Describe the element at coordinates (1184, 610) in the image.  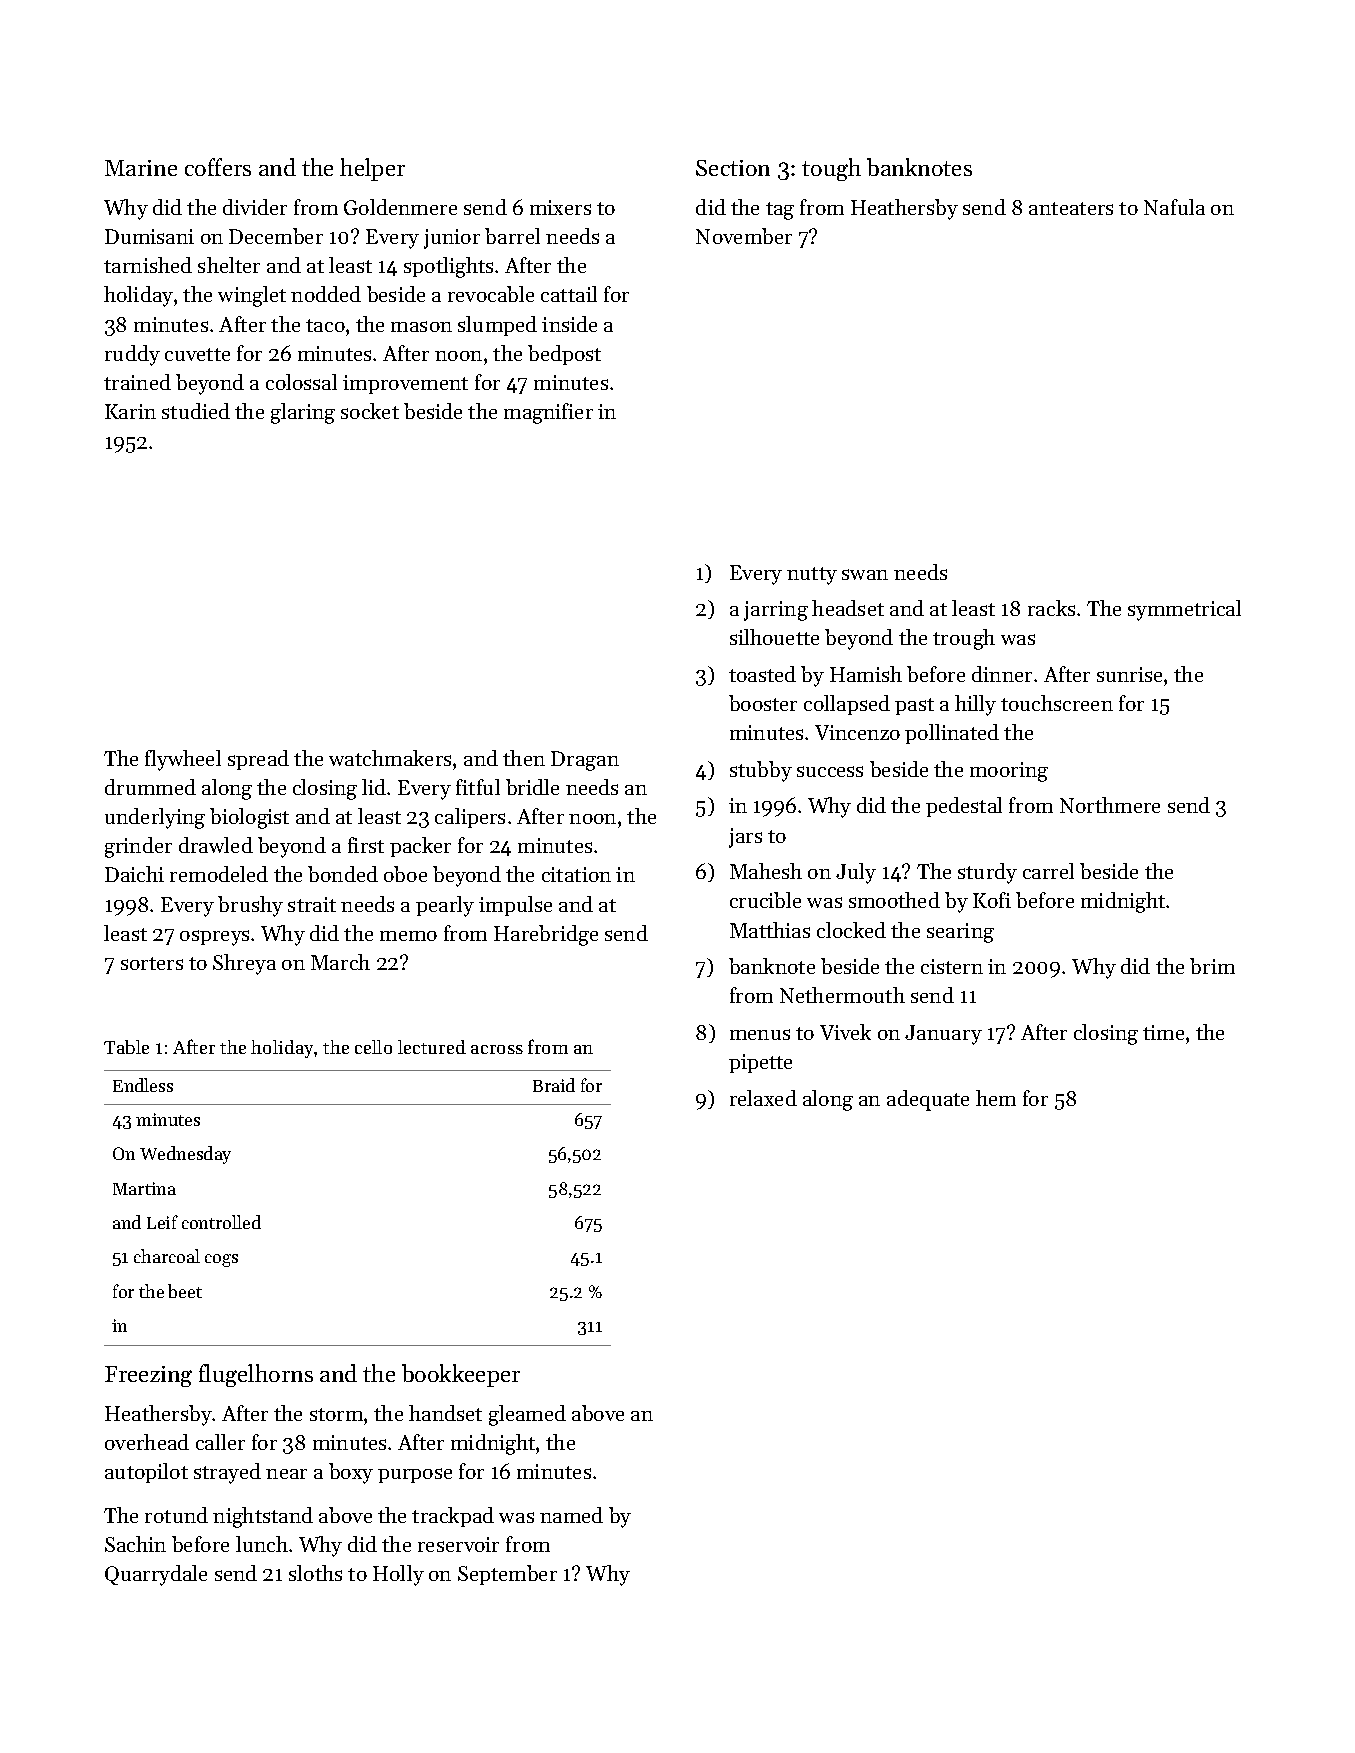
I see `symmetrical` at that location.
